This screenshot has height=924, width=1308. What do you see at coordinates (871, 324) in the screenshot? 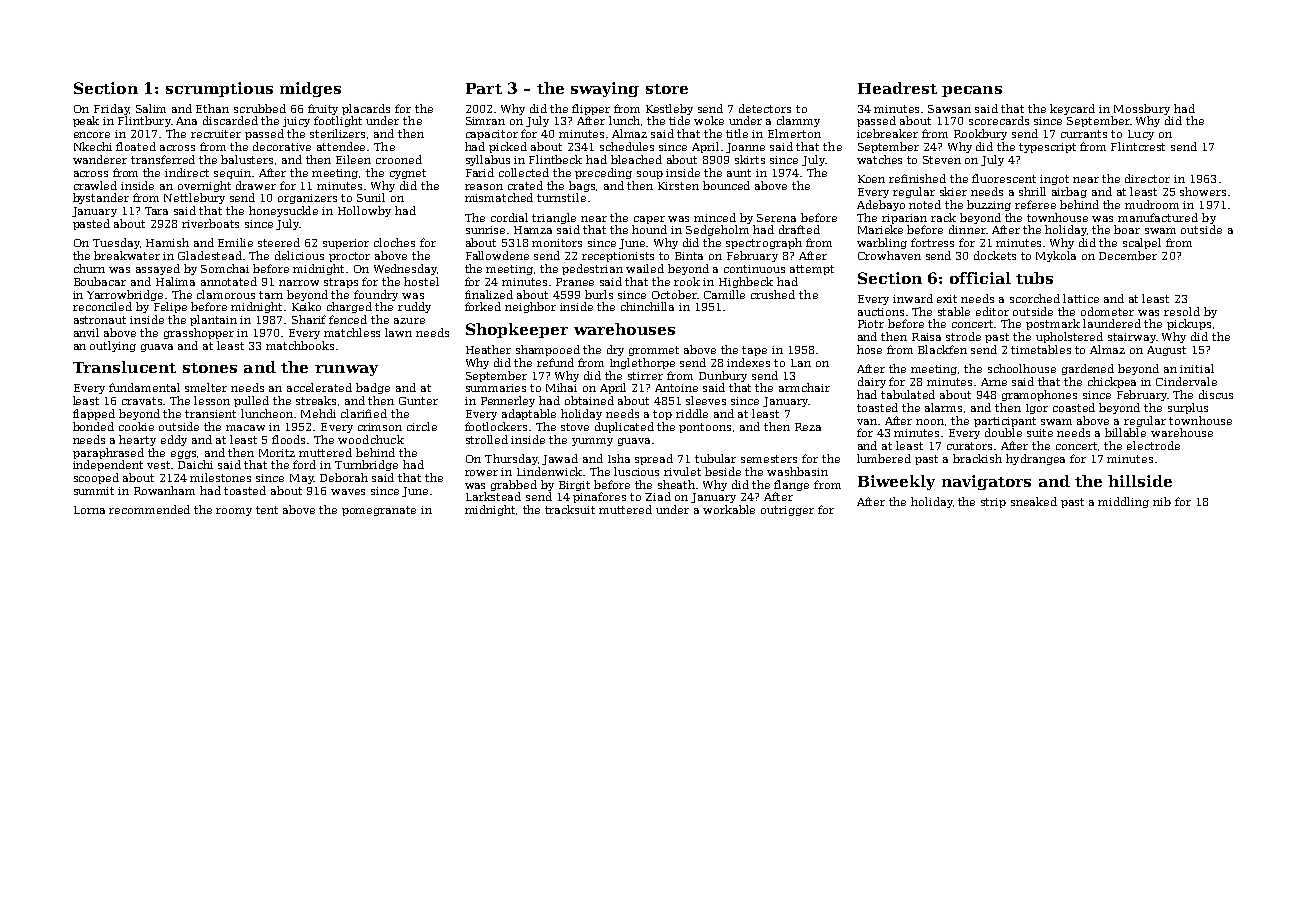
I see `Piotr` at bounding box center [871, 324].
